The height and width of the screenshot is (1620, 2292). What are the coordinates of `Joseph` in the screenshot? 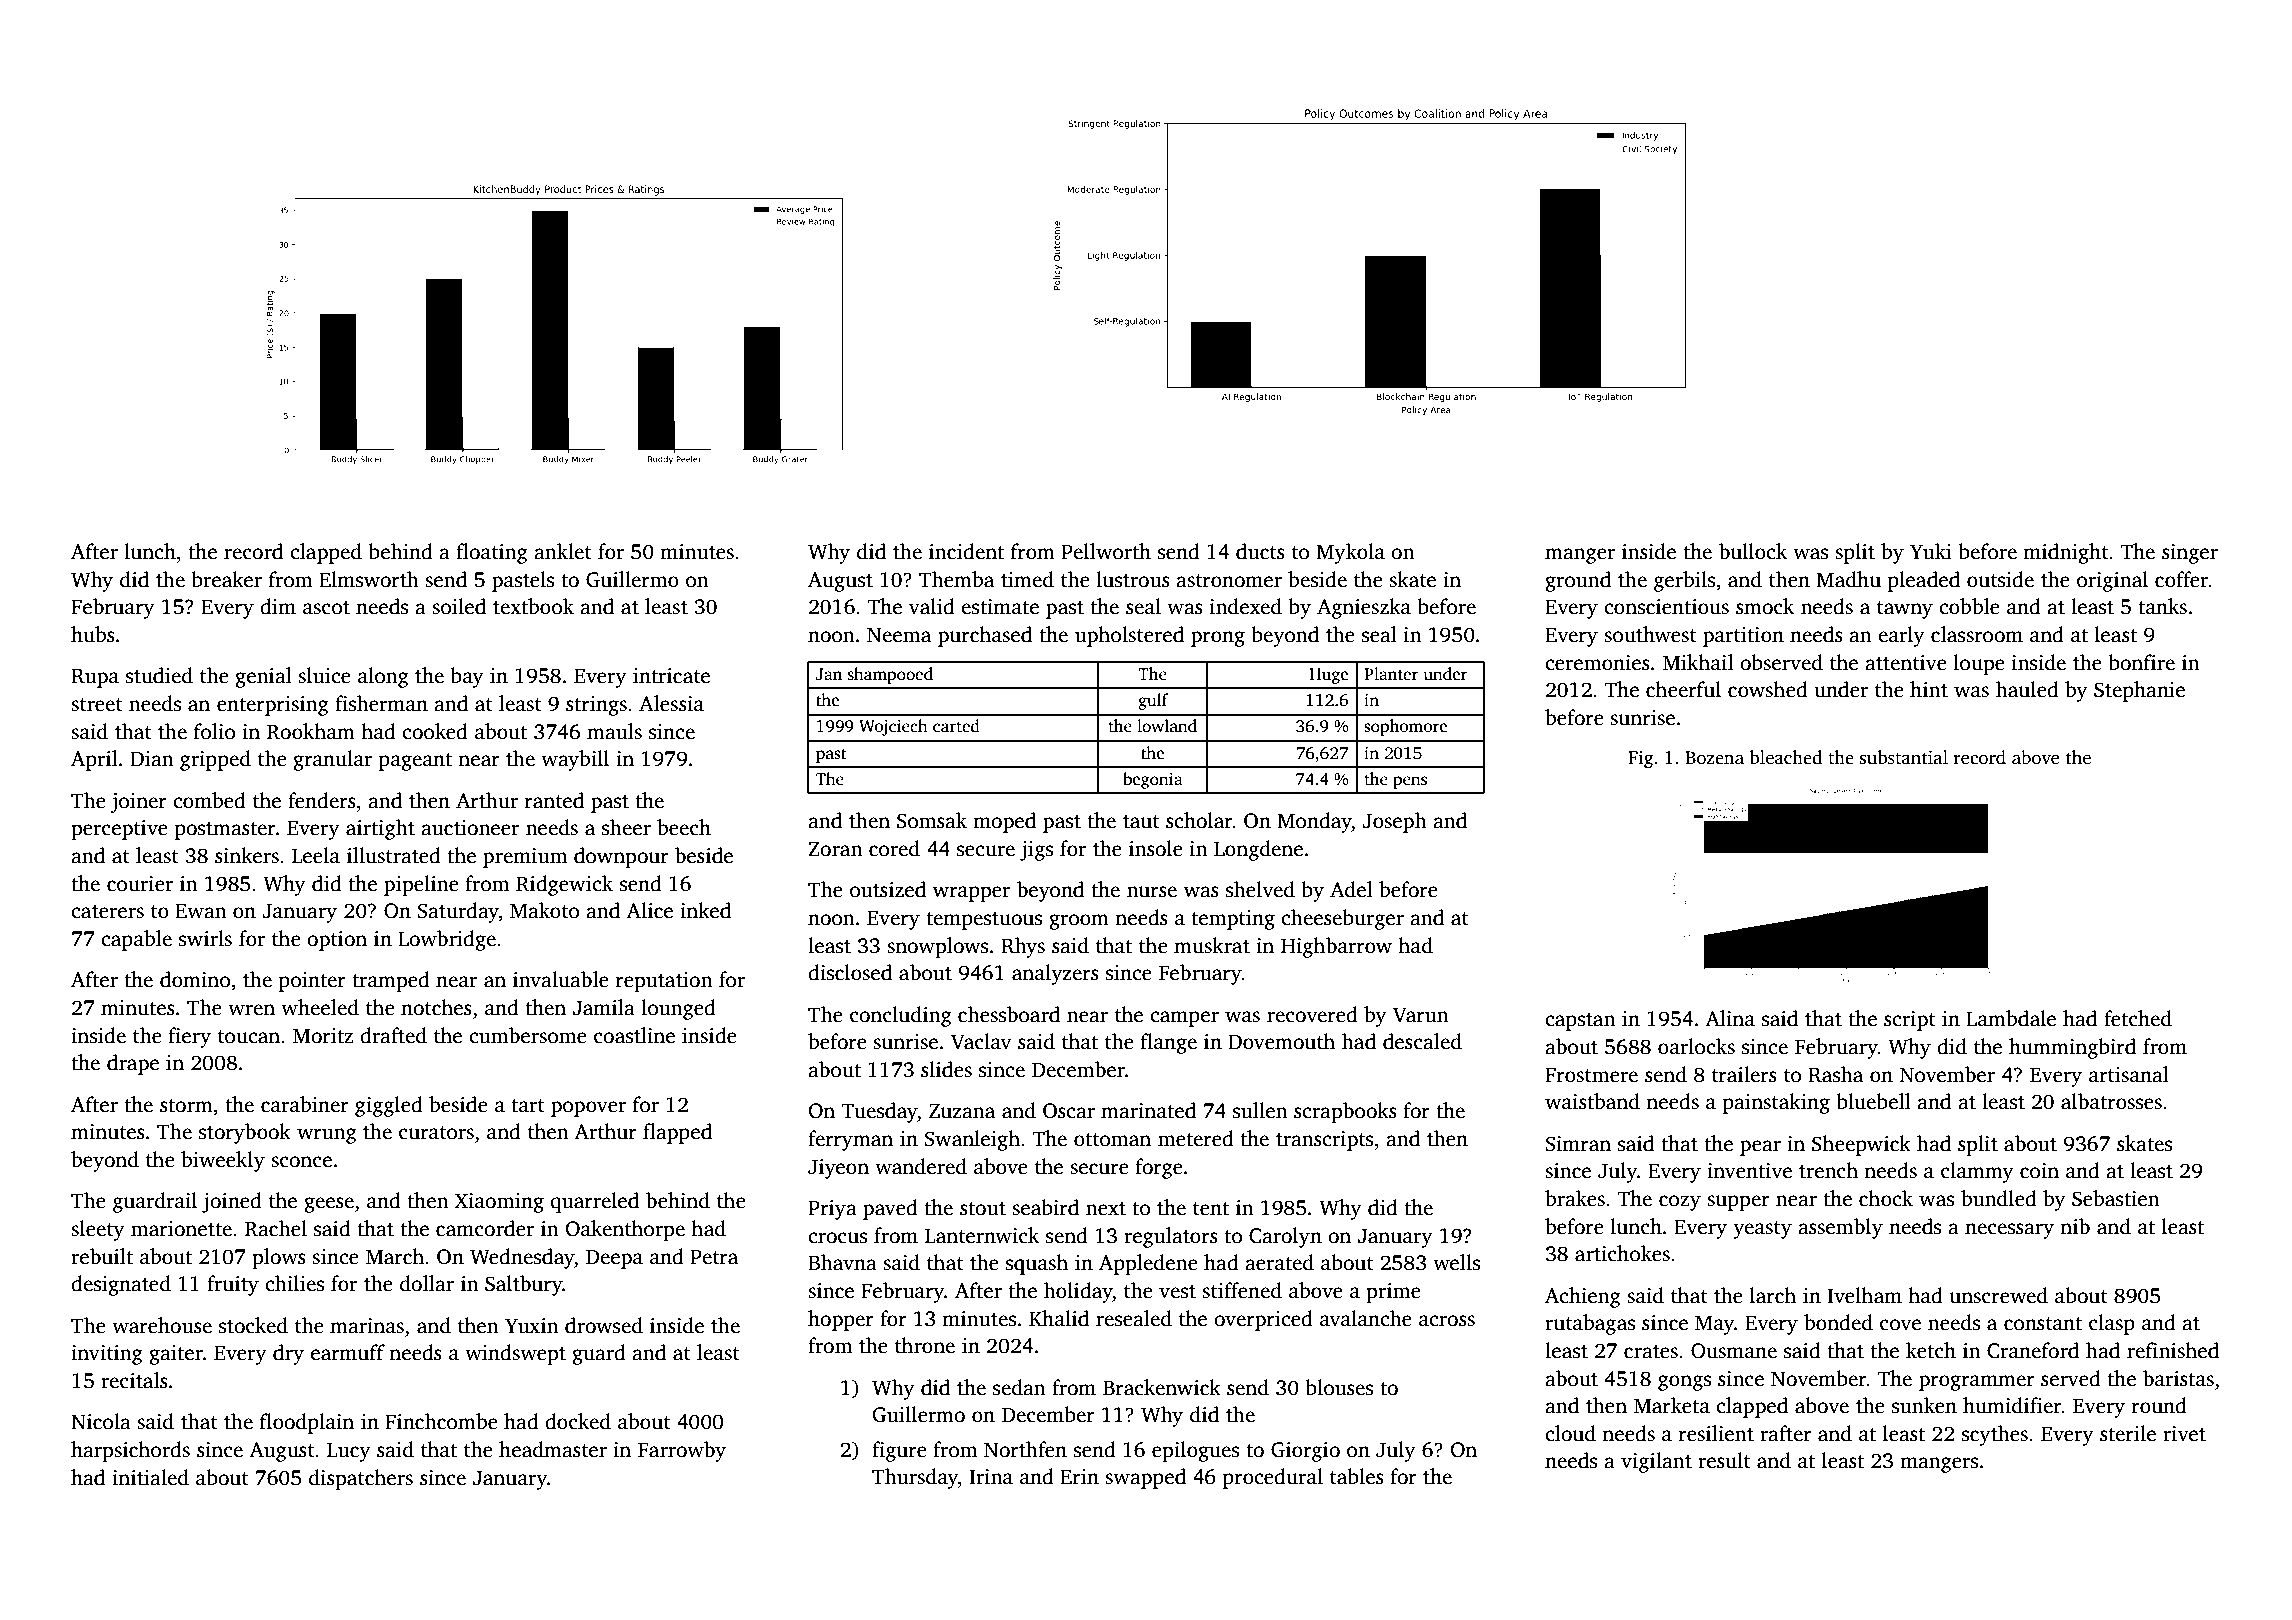 It's located at (1395, 822).
